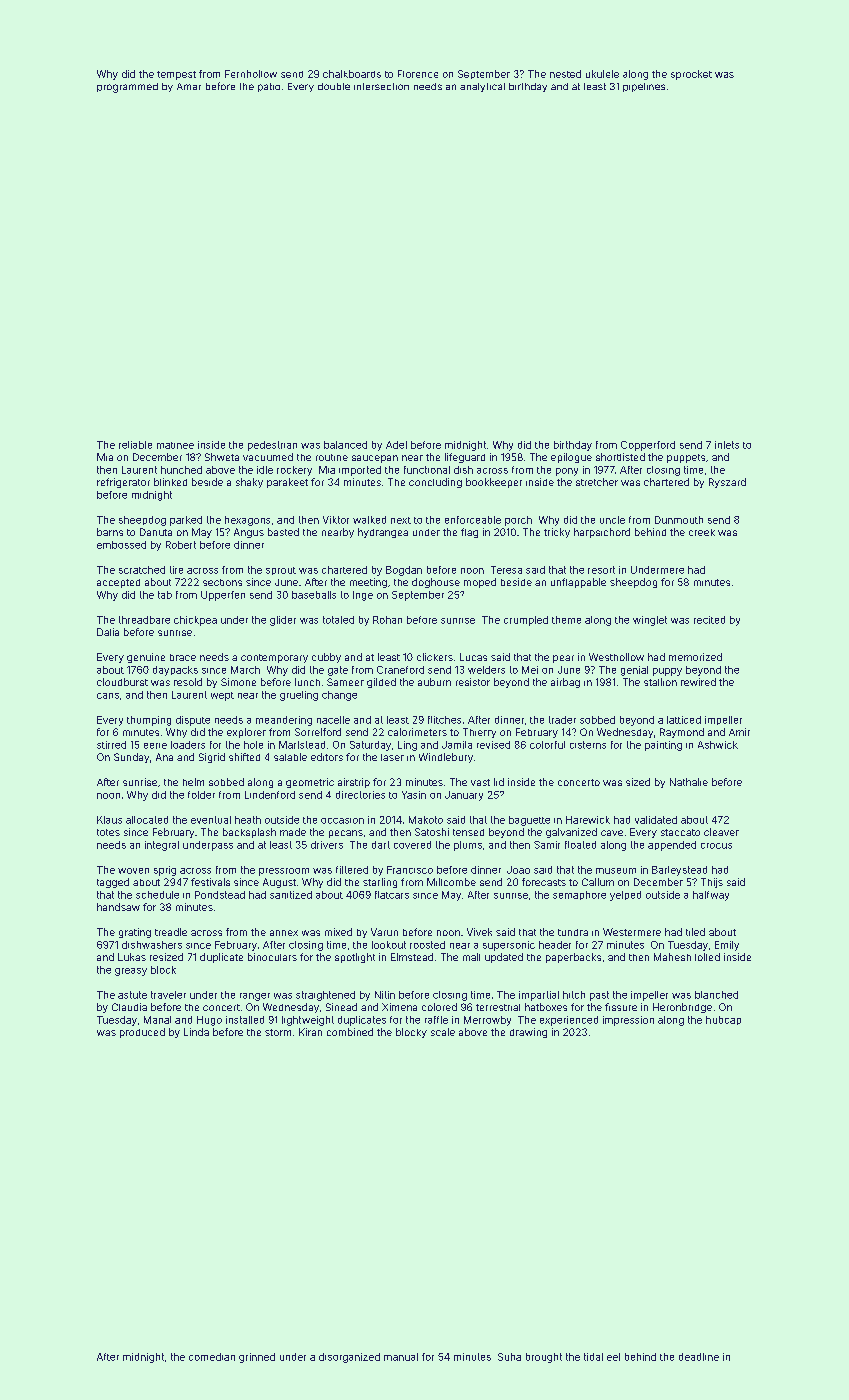 The height and width of the page is (1400, 849). Describe the element at coordinates (176, 75) in the page. I see `tempest` at that location.
